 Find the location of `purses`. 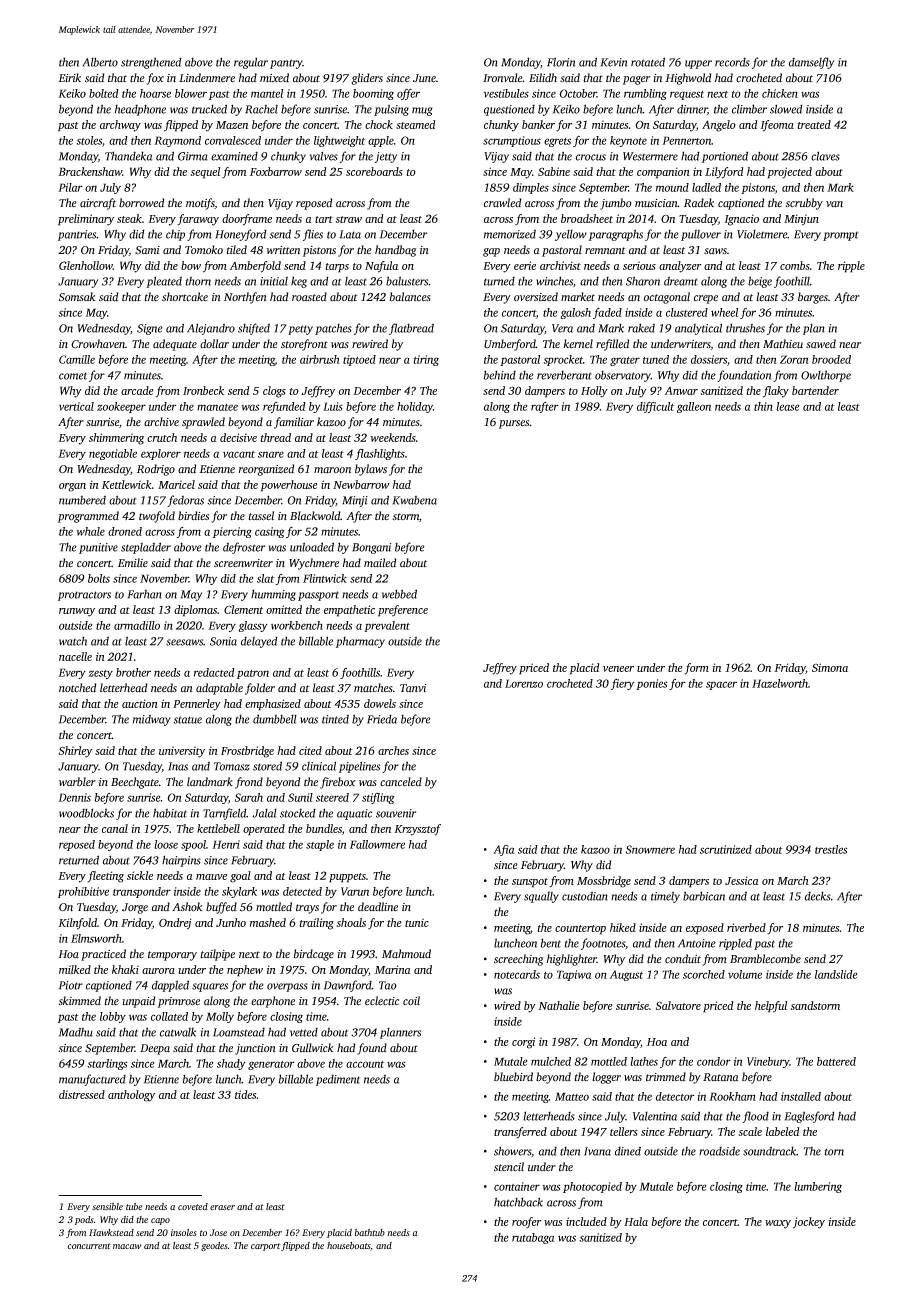

purses is located at coordinates (514, 424).
